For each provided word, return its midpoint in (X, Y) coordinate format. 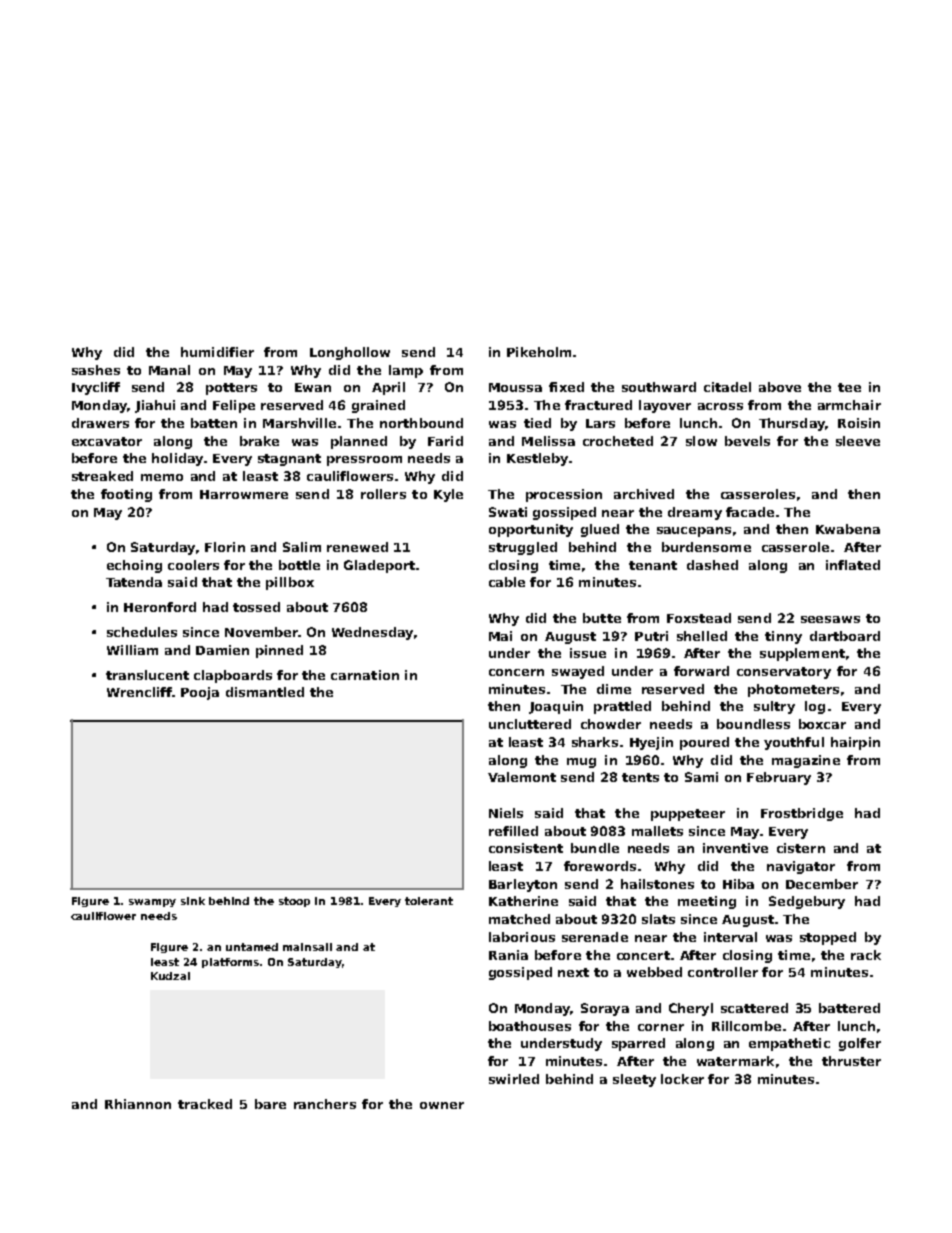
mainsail (307, 947)
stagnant (289, 460)
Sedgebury (807, 902)
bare (270, 1104)
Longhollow (350, 353)
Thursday (792, 424)
